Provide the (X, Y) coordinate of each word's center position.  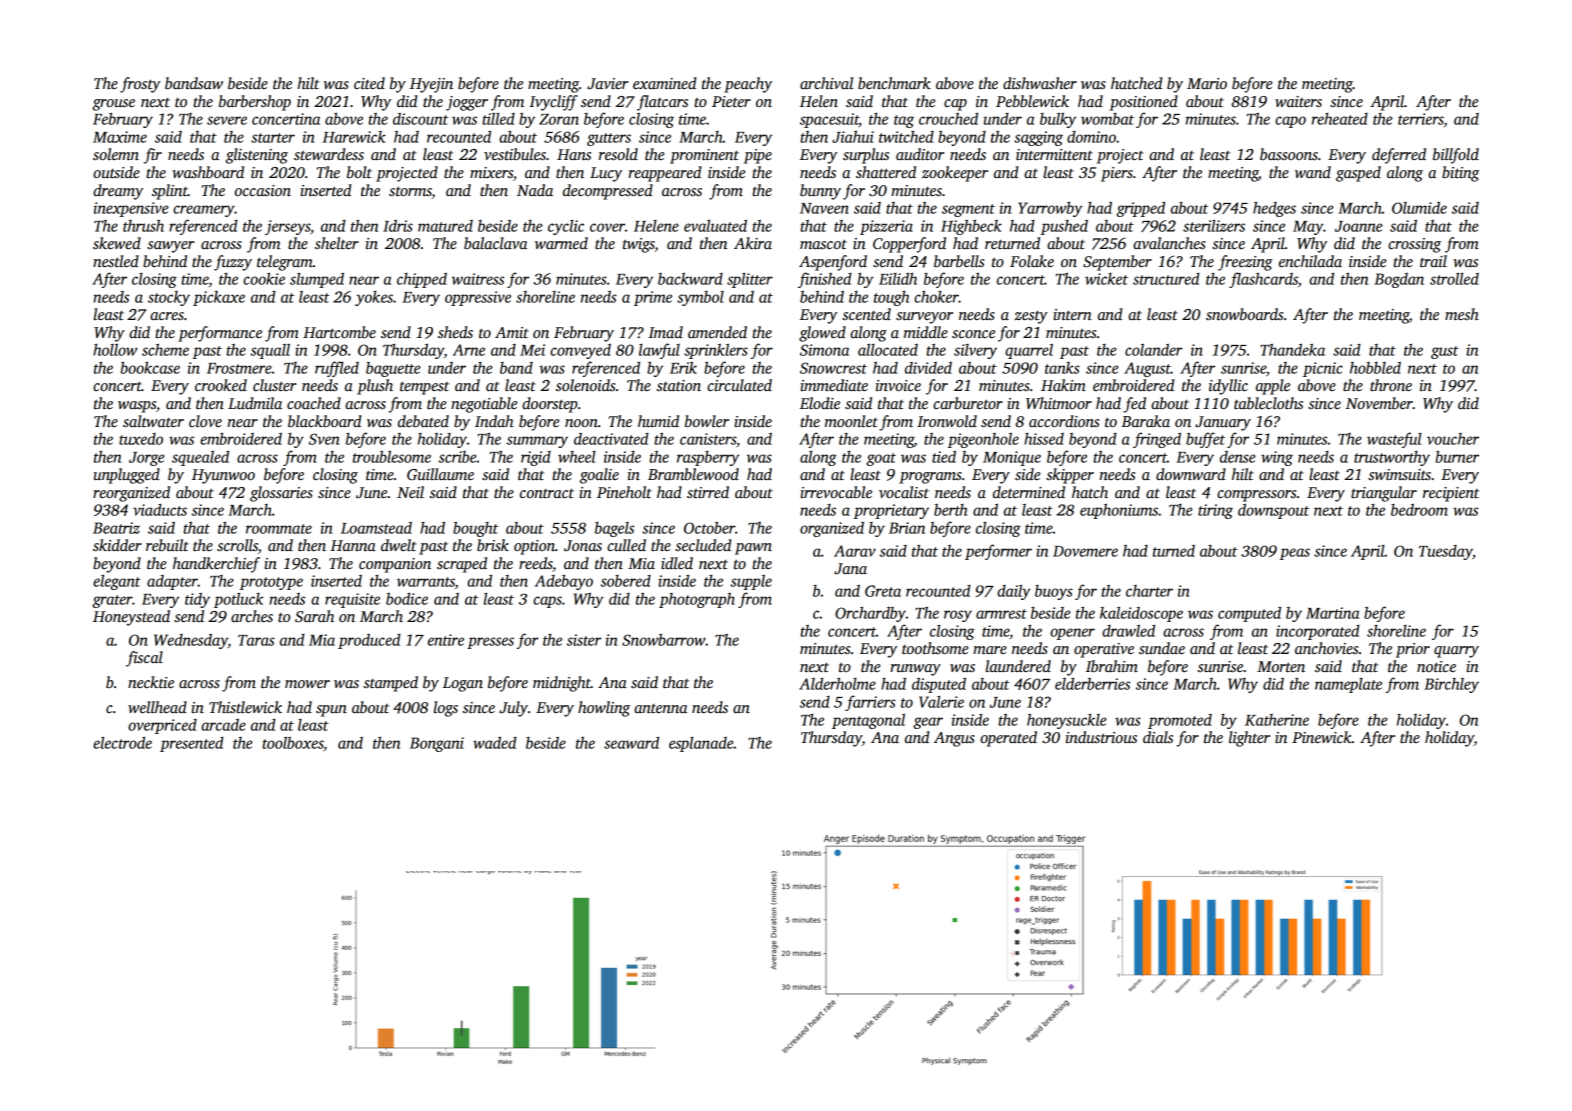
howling (604, 709)
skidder (117, 545)
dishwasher (1040, 83)
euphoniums (1119, 511)
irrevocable (836, 492)
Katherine (1277, 720)
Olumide (1419, 207)
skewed (117, 243)
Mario (1207, 83)
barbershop (255, 103)
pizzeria (886, 227)
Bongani (437, 744)
